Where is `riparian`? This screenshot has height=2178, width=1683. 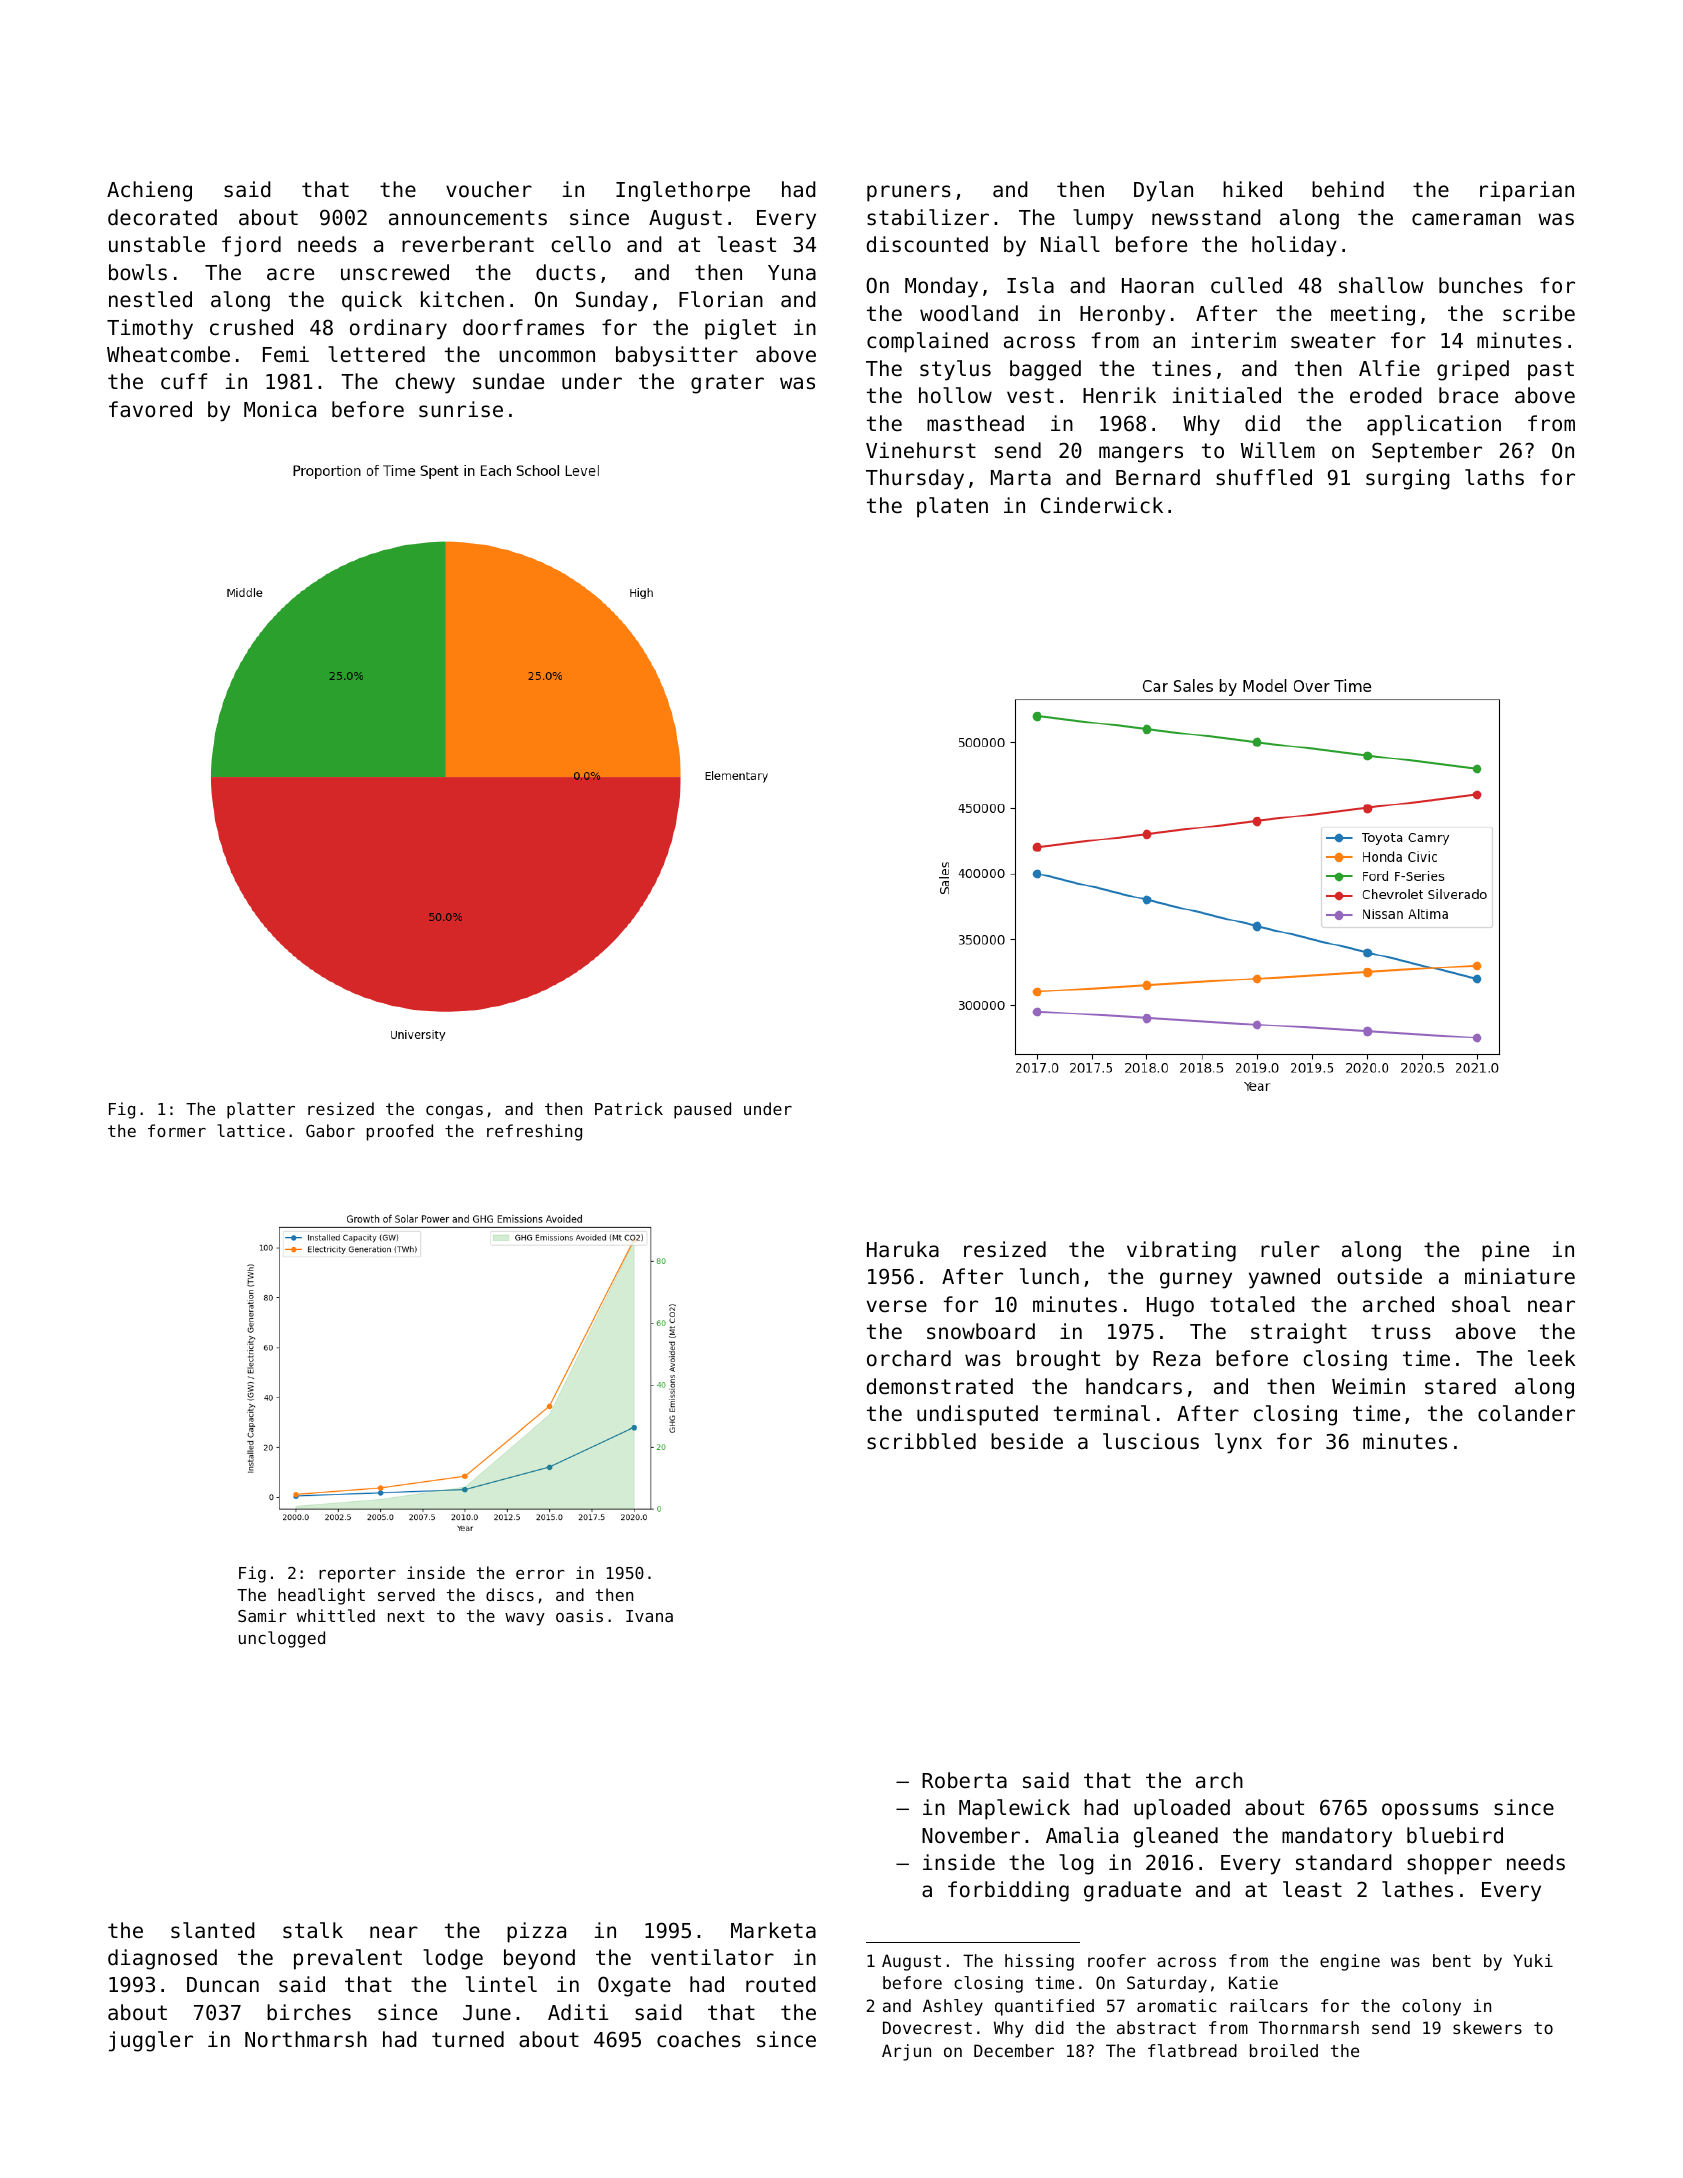 riparian is located at coordinates (1527, 191).
